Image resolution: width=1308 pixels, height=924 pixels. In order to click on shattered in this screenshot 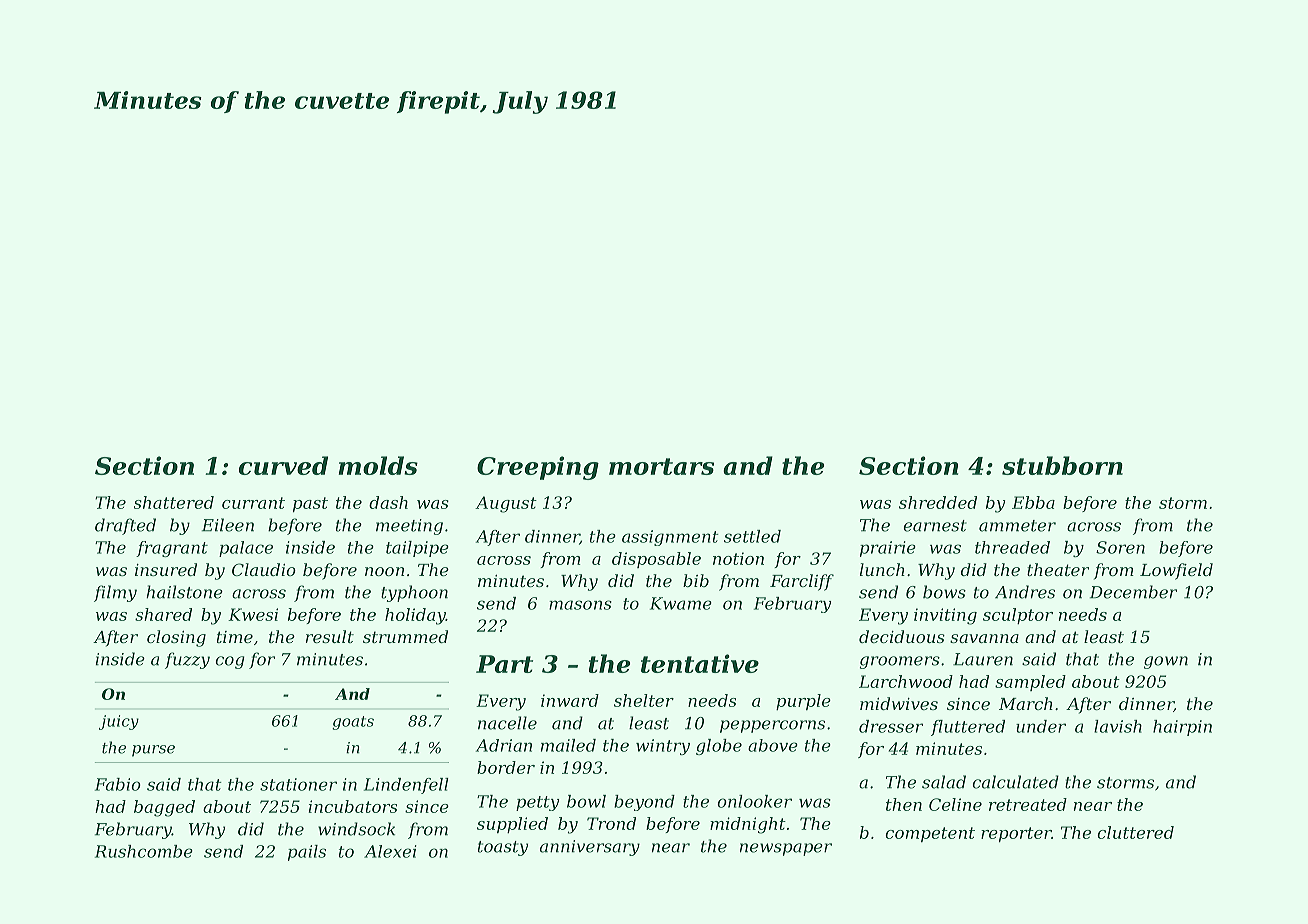, I will do `click(174, 502)`.
